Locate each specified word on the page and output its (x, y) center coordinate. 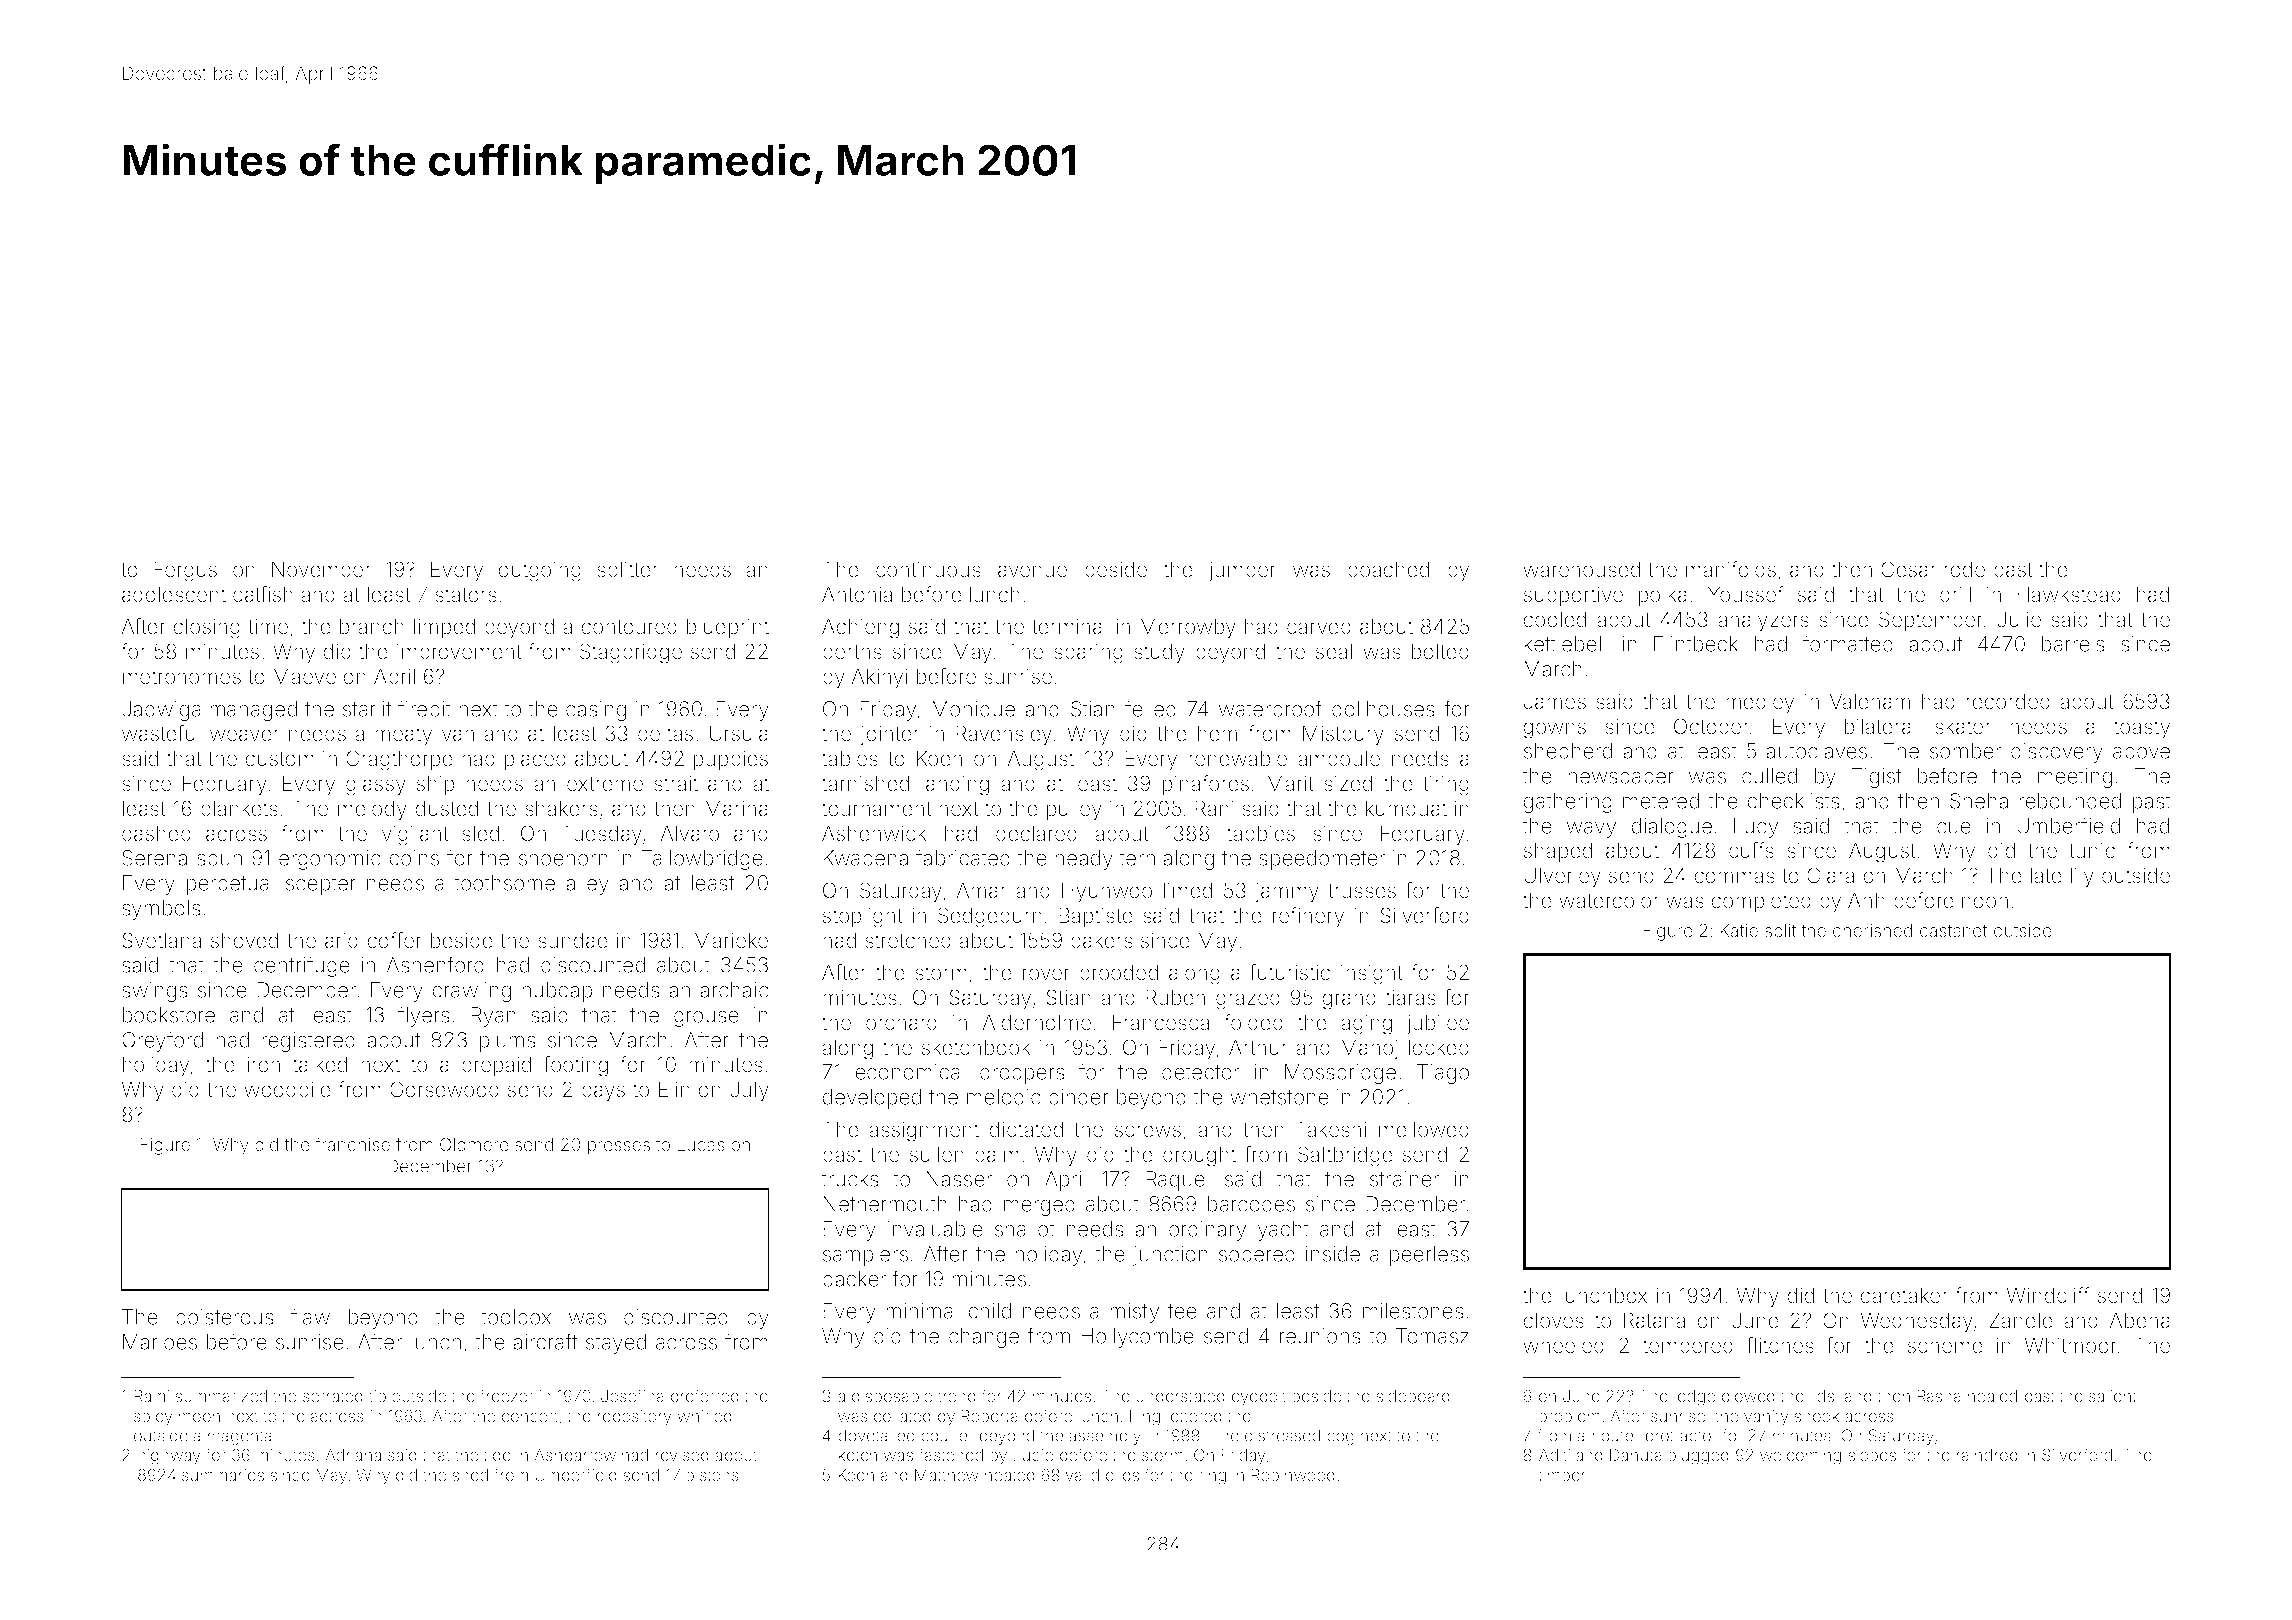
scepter (321, 885)
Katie (1739, 930)
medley (1760, 703)
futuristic (1289, 972)
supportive (1573, 596)
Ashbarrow (575, 1455)
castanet (1953, 931)
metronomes (182, 677)
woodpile (287, 1091)
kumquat (1406, 810)
